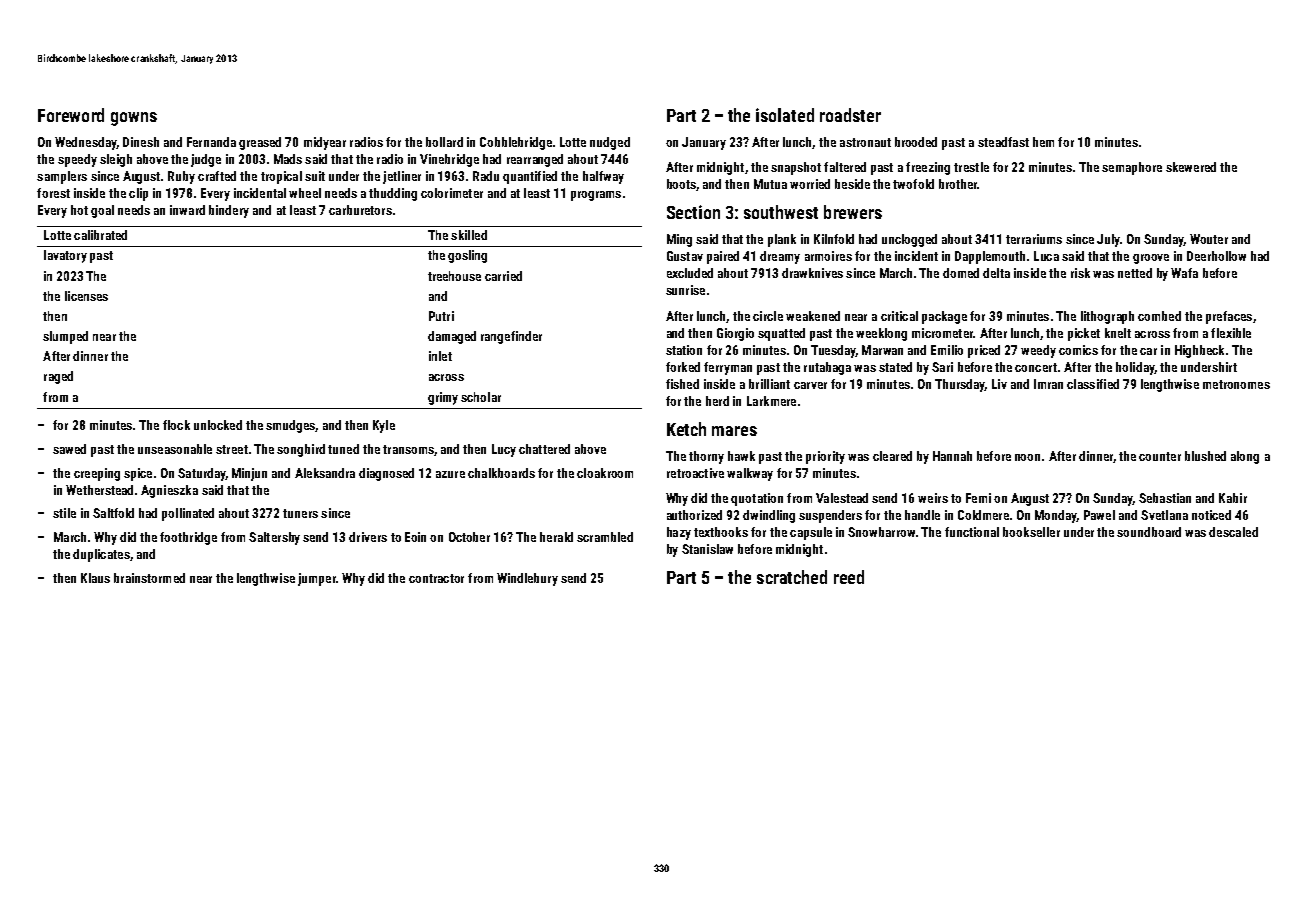 The image size is (1308, 924). Describe the element at coordinates (684, 350) in the screenshot. I see `station` at that location.
